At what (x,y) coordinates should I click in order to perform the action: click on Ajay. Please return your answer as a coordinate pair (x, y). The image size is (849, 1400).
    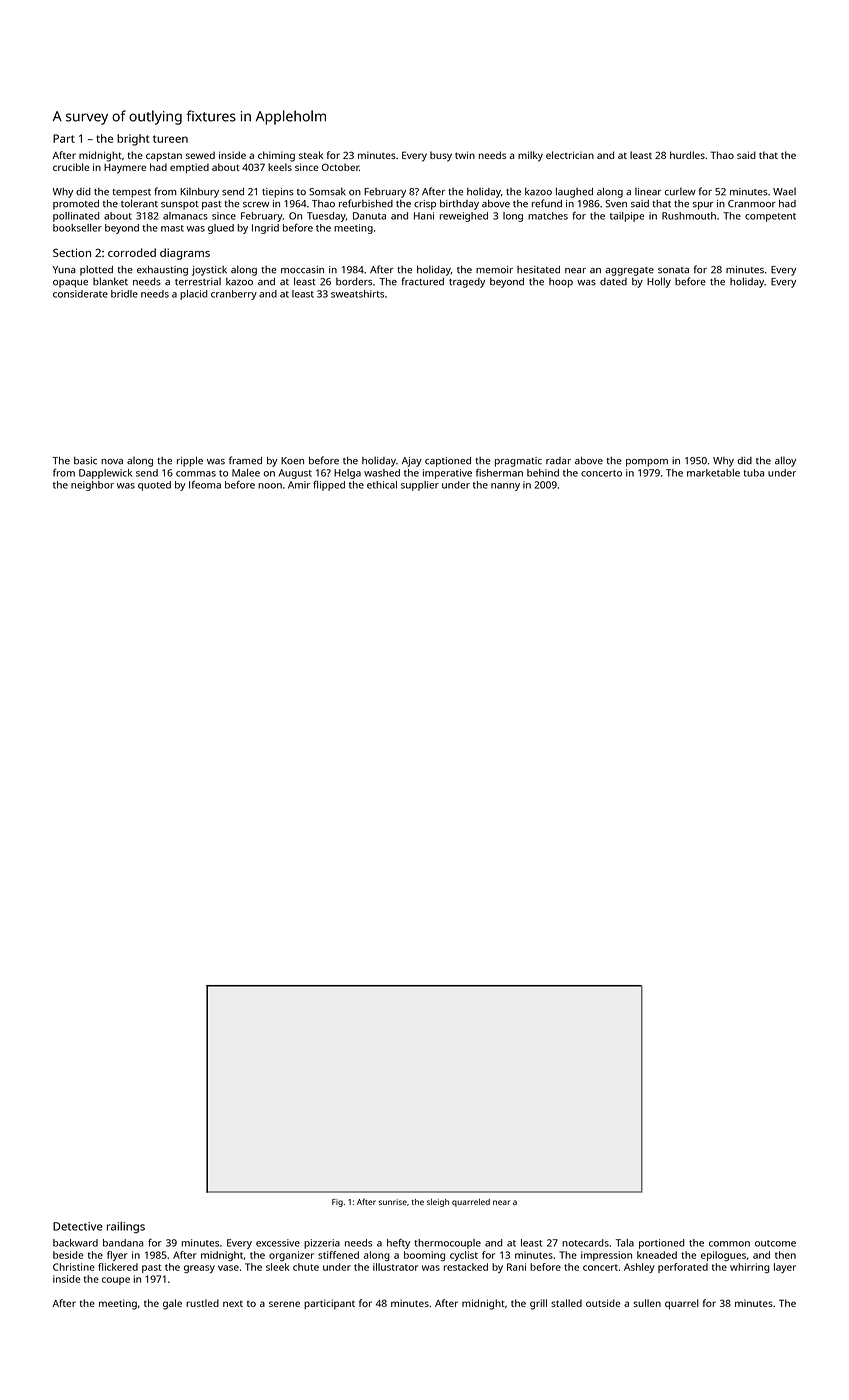
    Looking at the image, I should click on (412, 462).
